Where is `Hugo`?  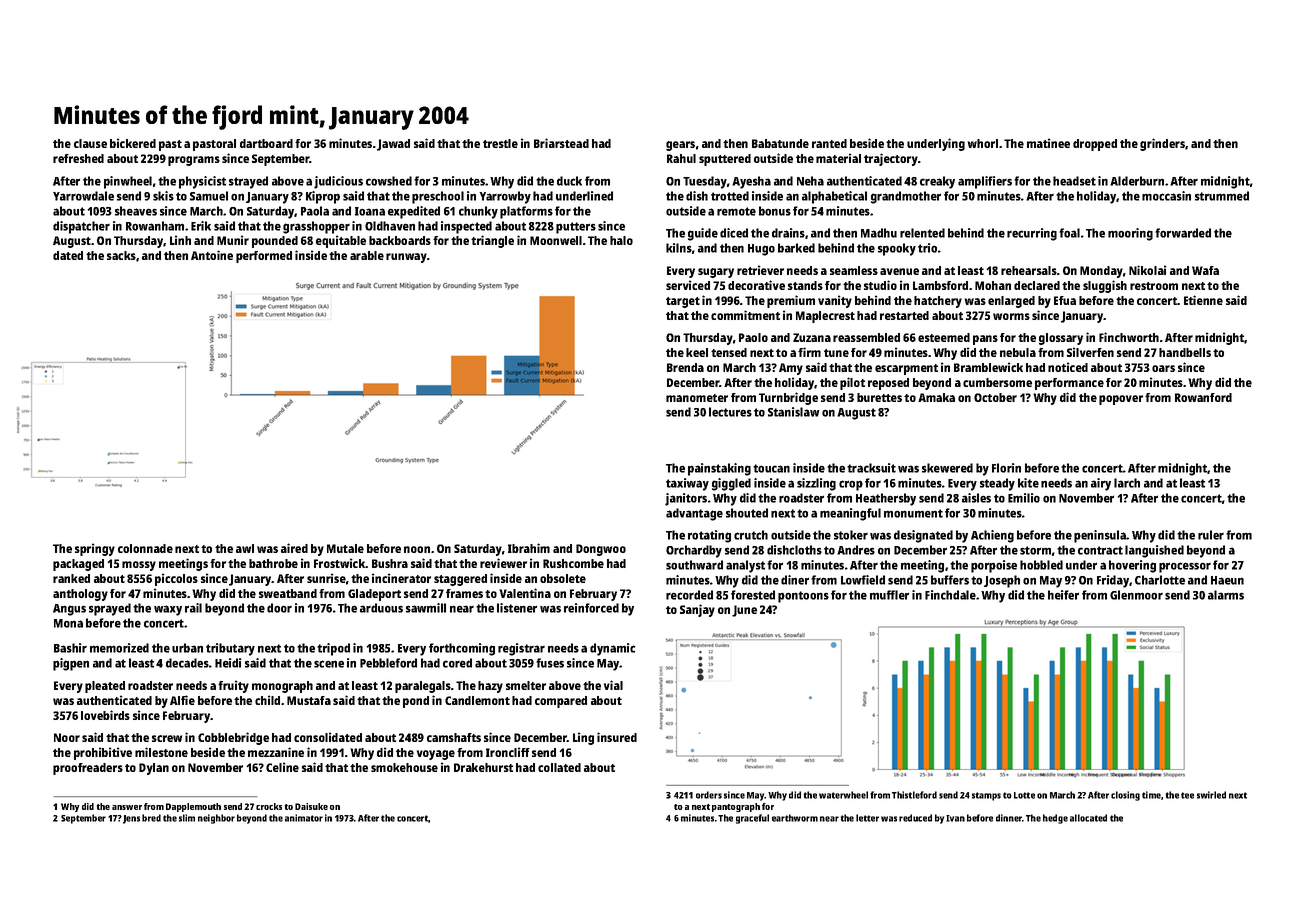 Hugo is located at coordinates (761, 250).
